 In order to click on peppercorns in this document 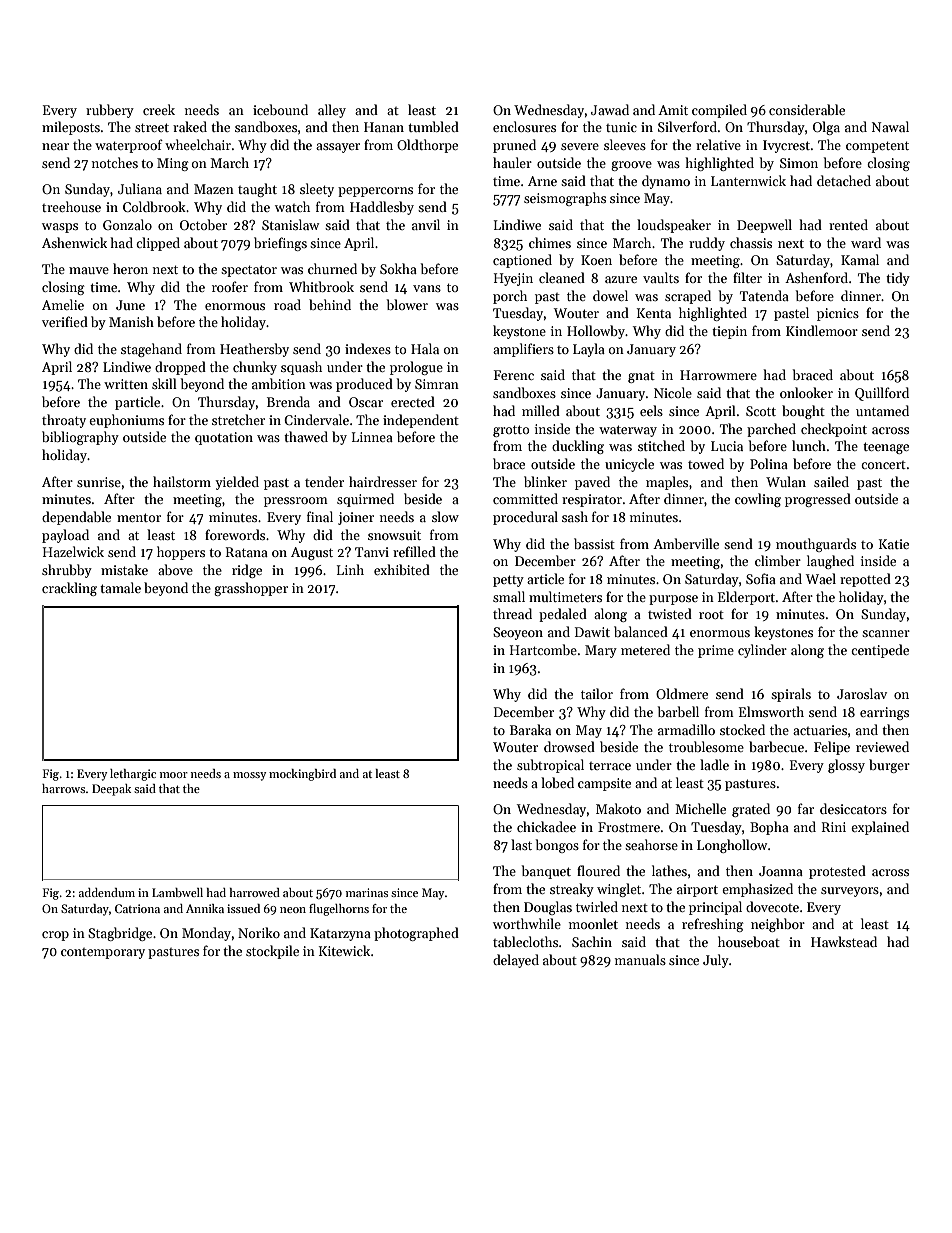, I will do `click(375, 192)`.
